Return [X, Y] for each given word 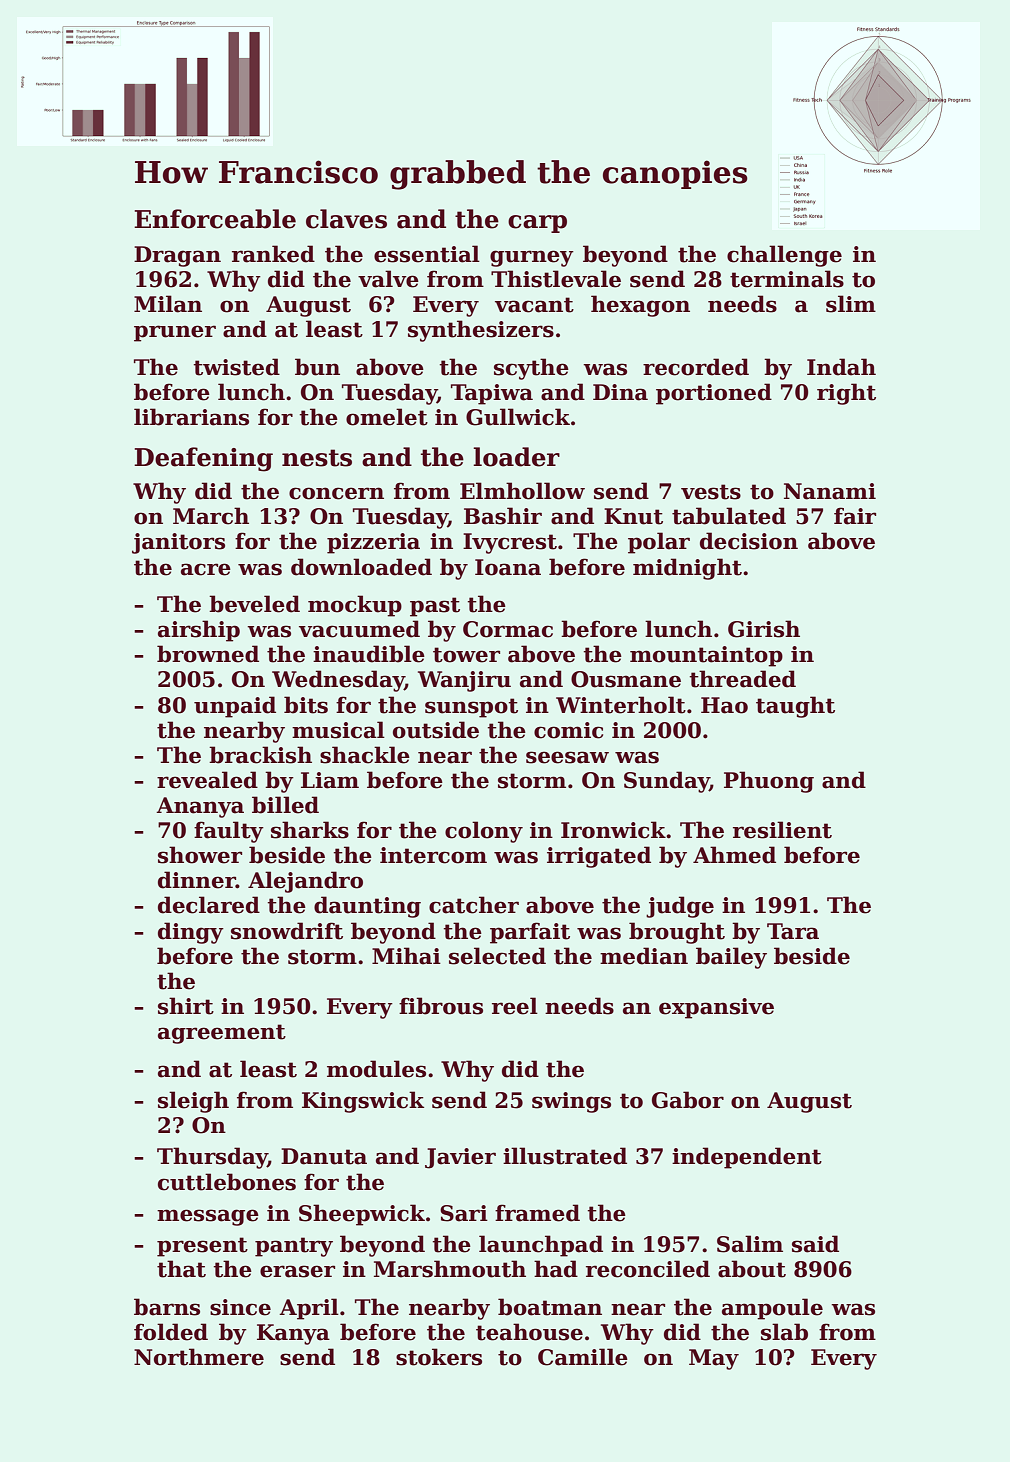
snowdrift [287, 931]
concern [336, 493]
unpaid [235, 707]
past [435, 607]
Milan [168, 304]
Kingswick [363, 1102]
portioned [714, 394]
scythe [531, 369]
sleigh [193, 1102]
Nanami [830, 491]
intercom [433, 855]
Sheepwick [362, 1215]
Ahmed [734, 855]
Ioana [508, 567]
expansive [716, 1008]
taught [795, 707]
